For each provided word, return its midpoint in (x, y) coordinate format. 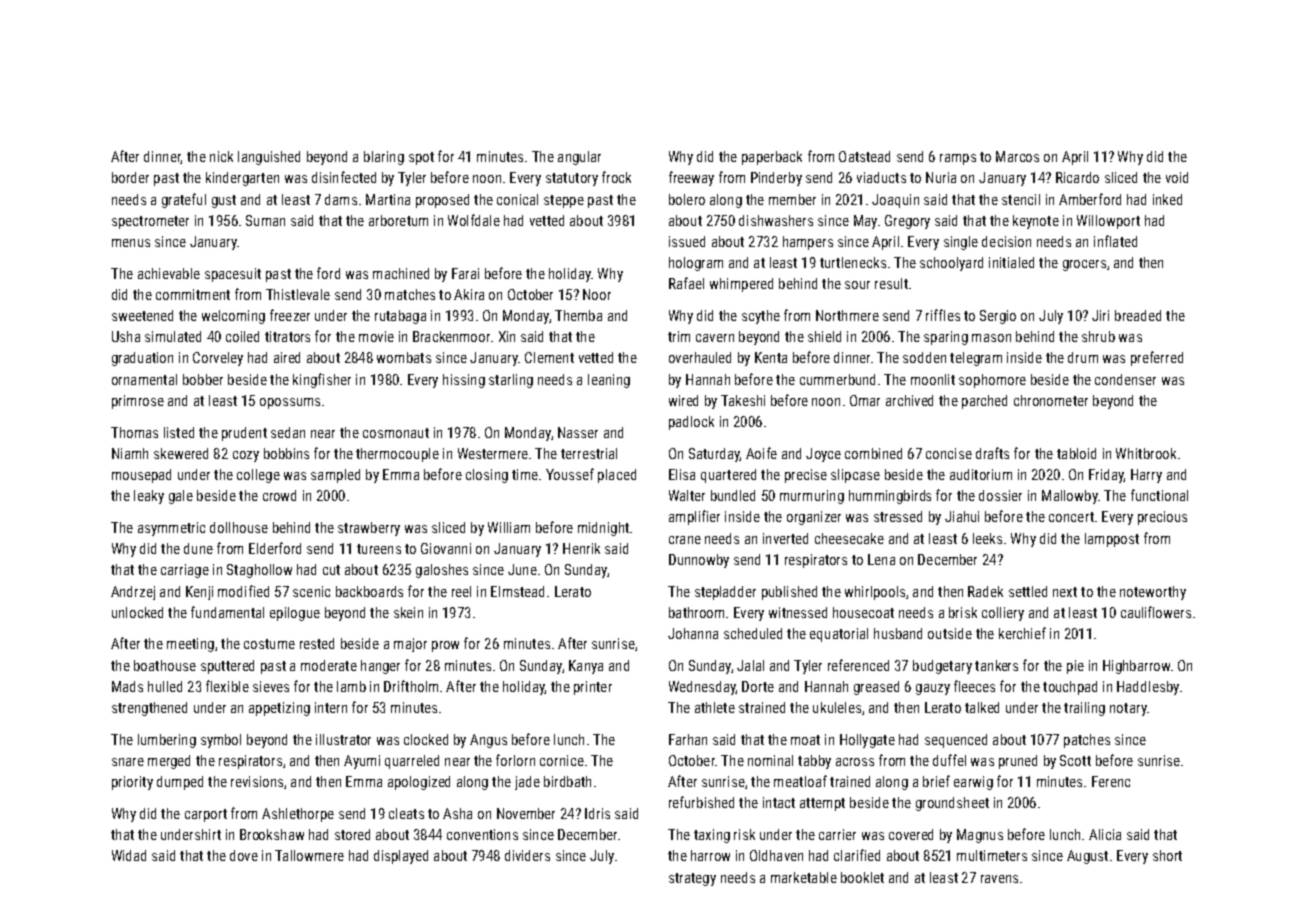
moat (805, 740)
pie (1075, 667)
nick (221, 156)
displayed (401, 857)
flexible (227, 686)
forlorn (515, 760)
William (509, 527)
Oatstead (864, 156)
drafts (992, 453)
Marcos (1017, 156)
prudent (244, 434)
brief (936, 781)
